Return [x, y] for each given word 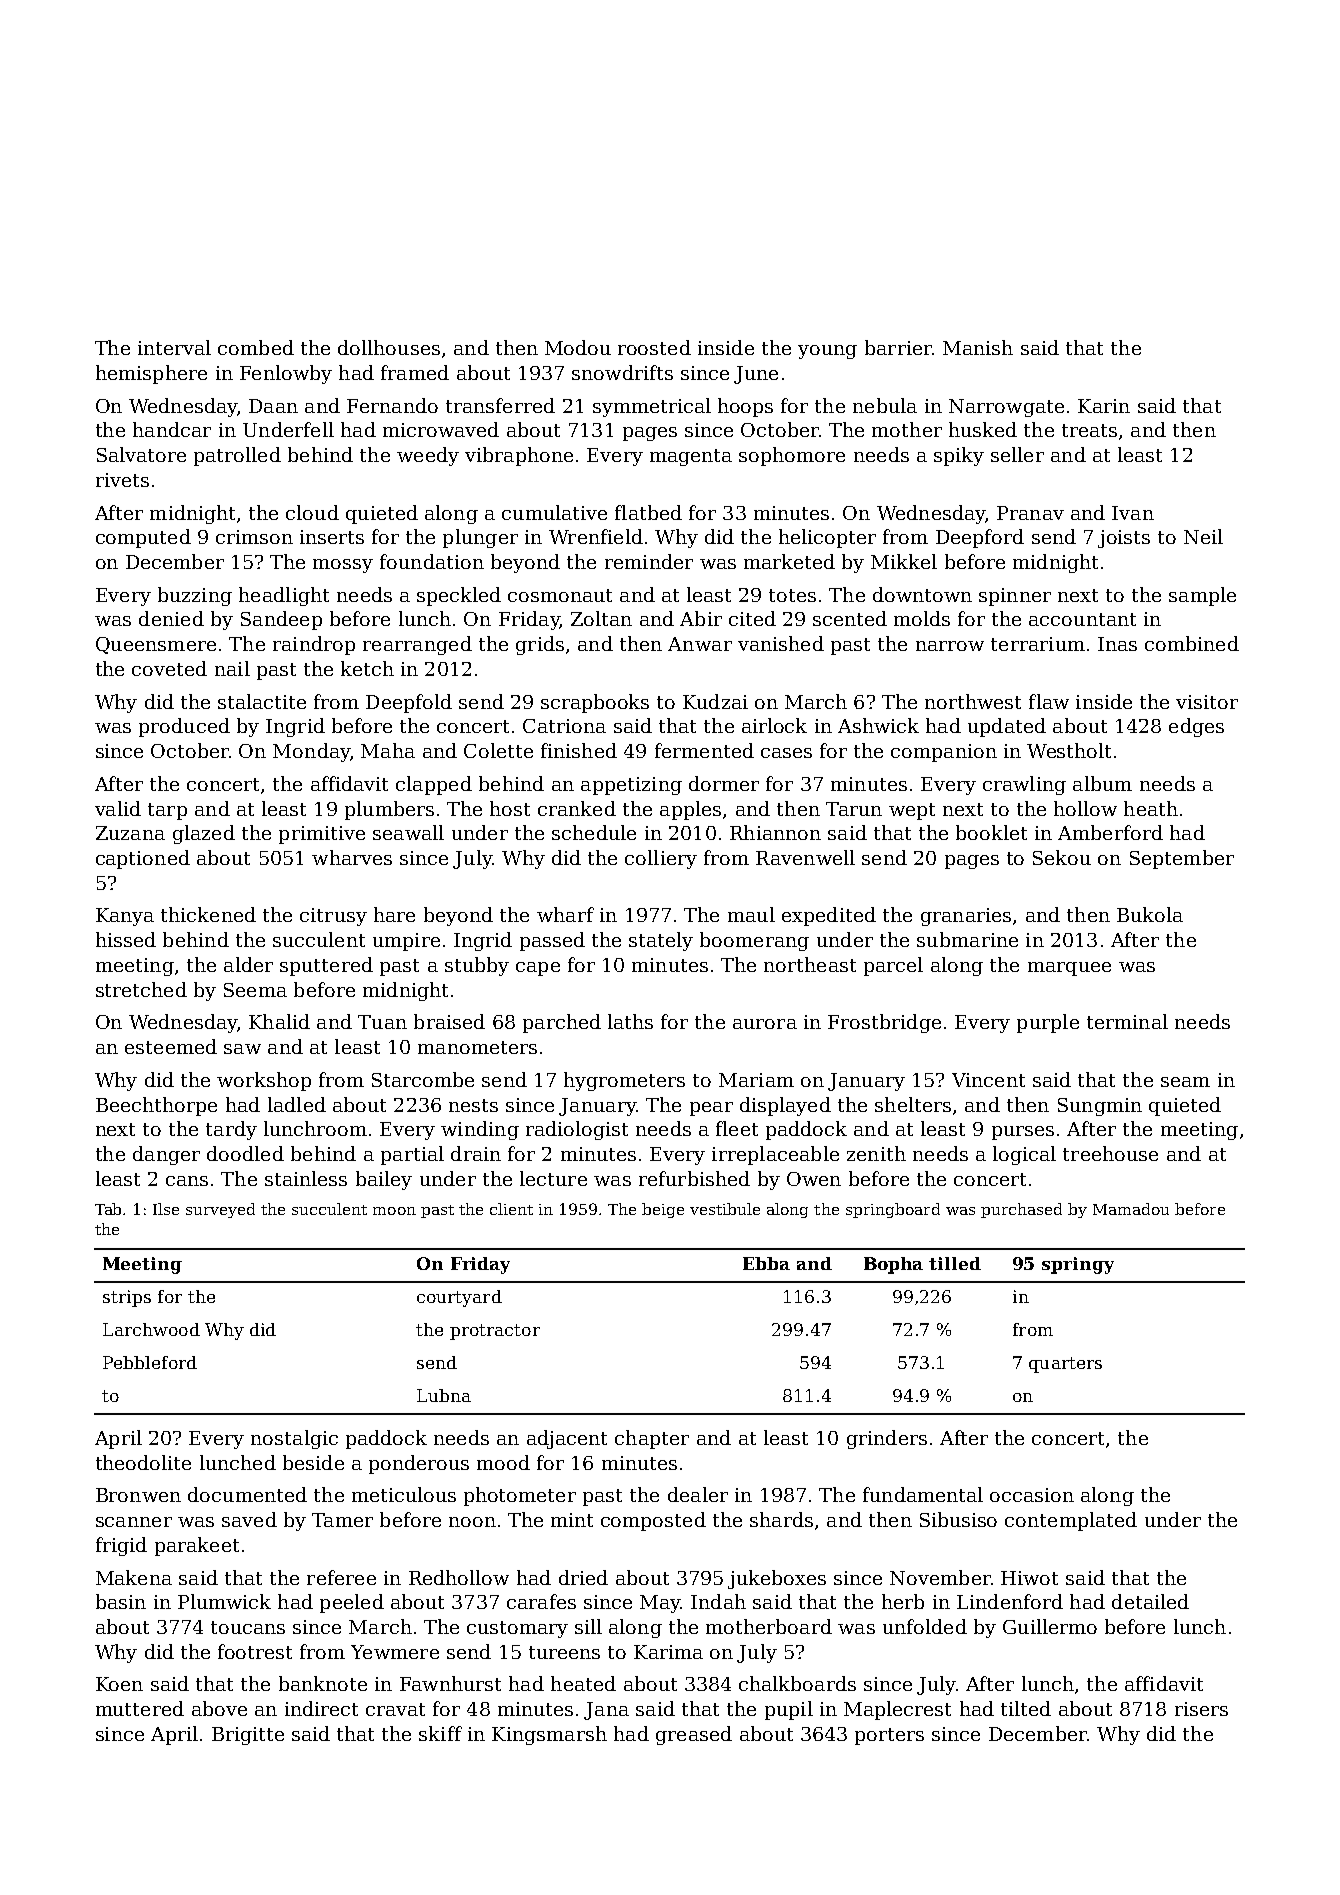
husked [983, 429]
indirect [321, 1708]
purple [1048, 1023]
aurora [765, 1024]
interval [174, 347]
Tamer [342, 1520]
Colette [498, 750]
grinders [887, 1439]
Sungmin [1100, 1107]
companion [944, 753]
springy [1078, 1265]
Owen [814, 1179]
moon [394, 1211]
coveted [169, 668]
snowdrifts [622, 372]
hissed [126, 939]
